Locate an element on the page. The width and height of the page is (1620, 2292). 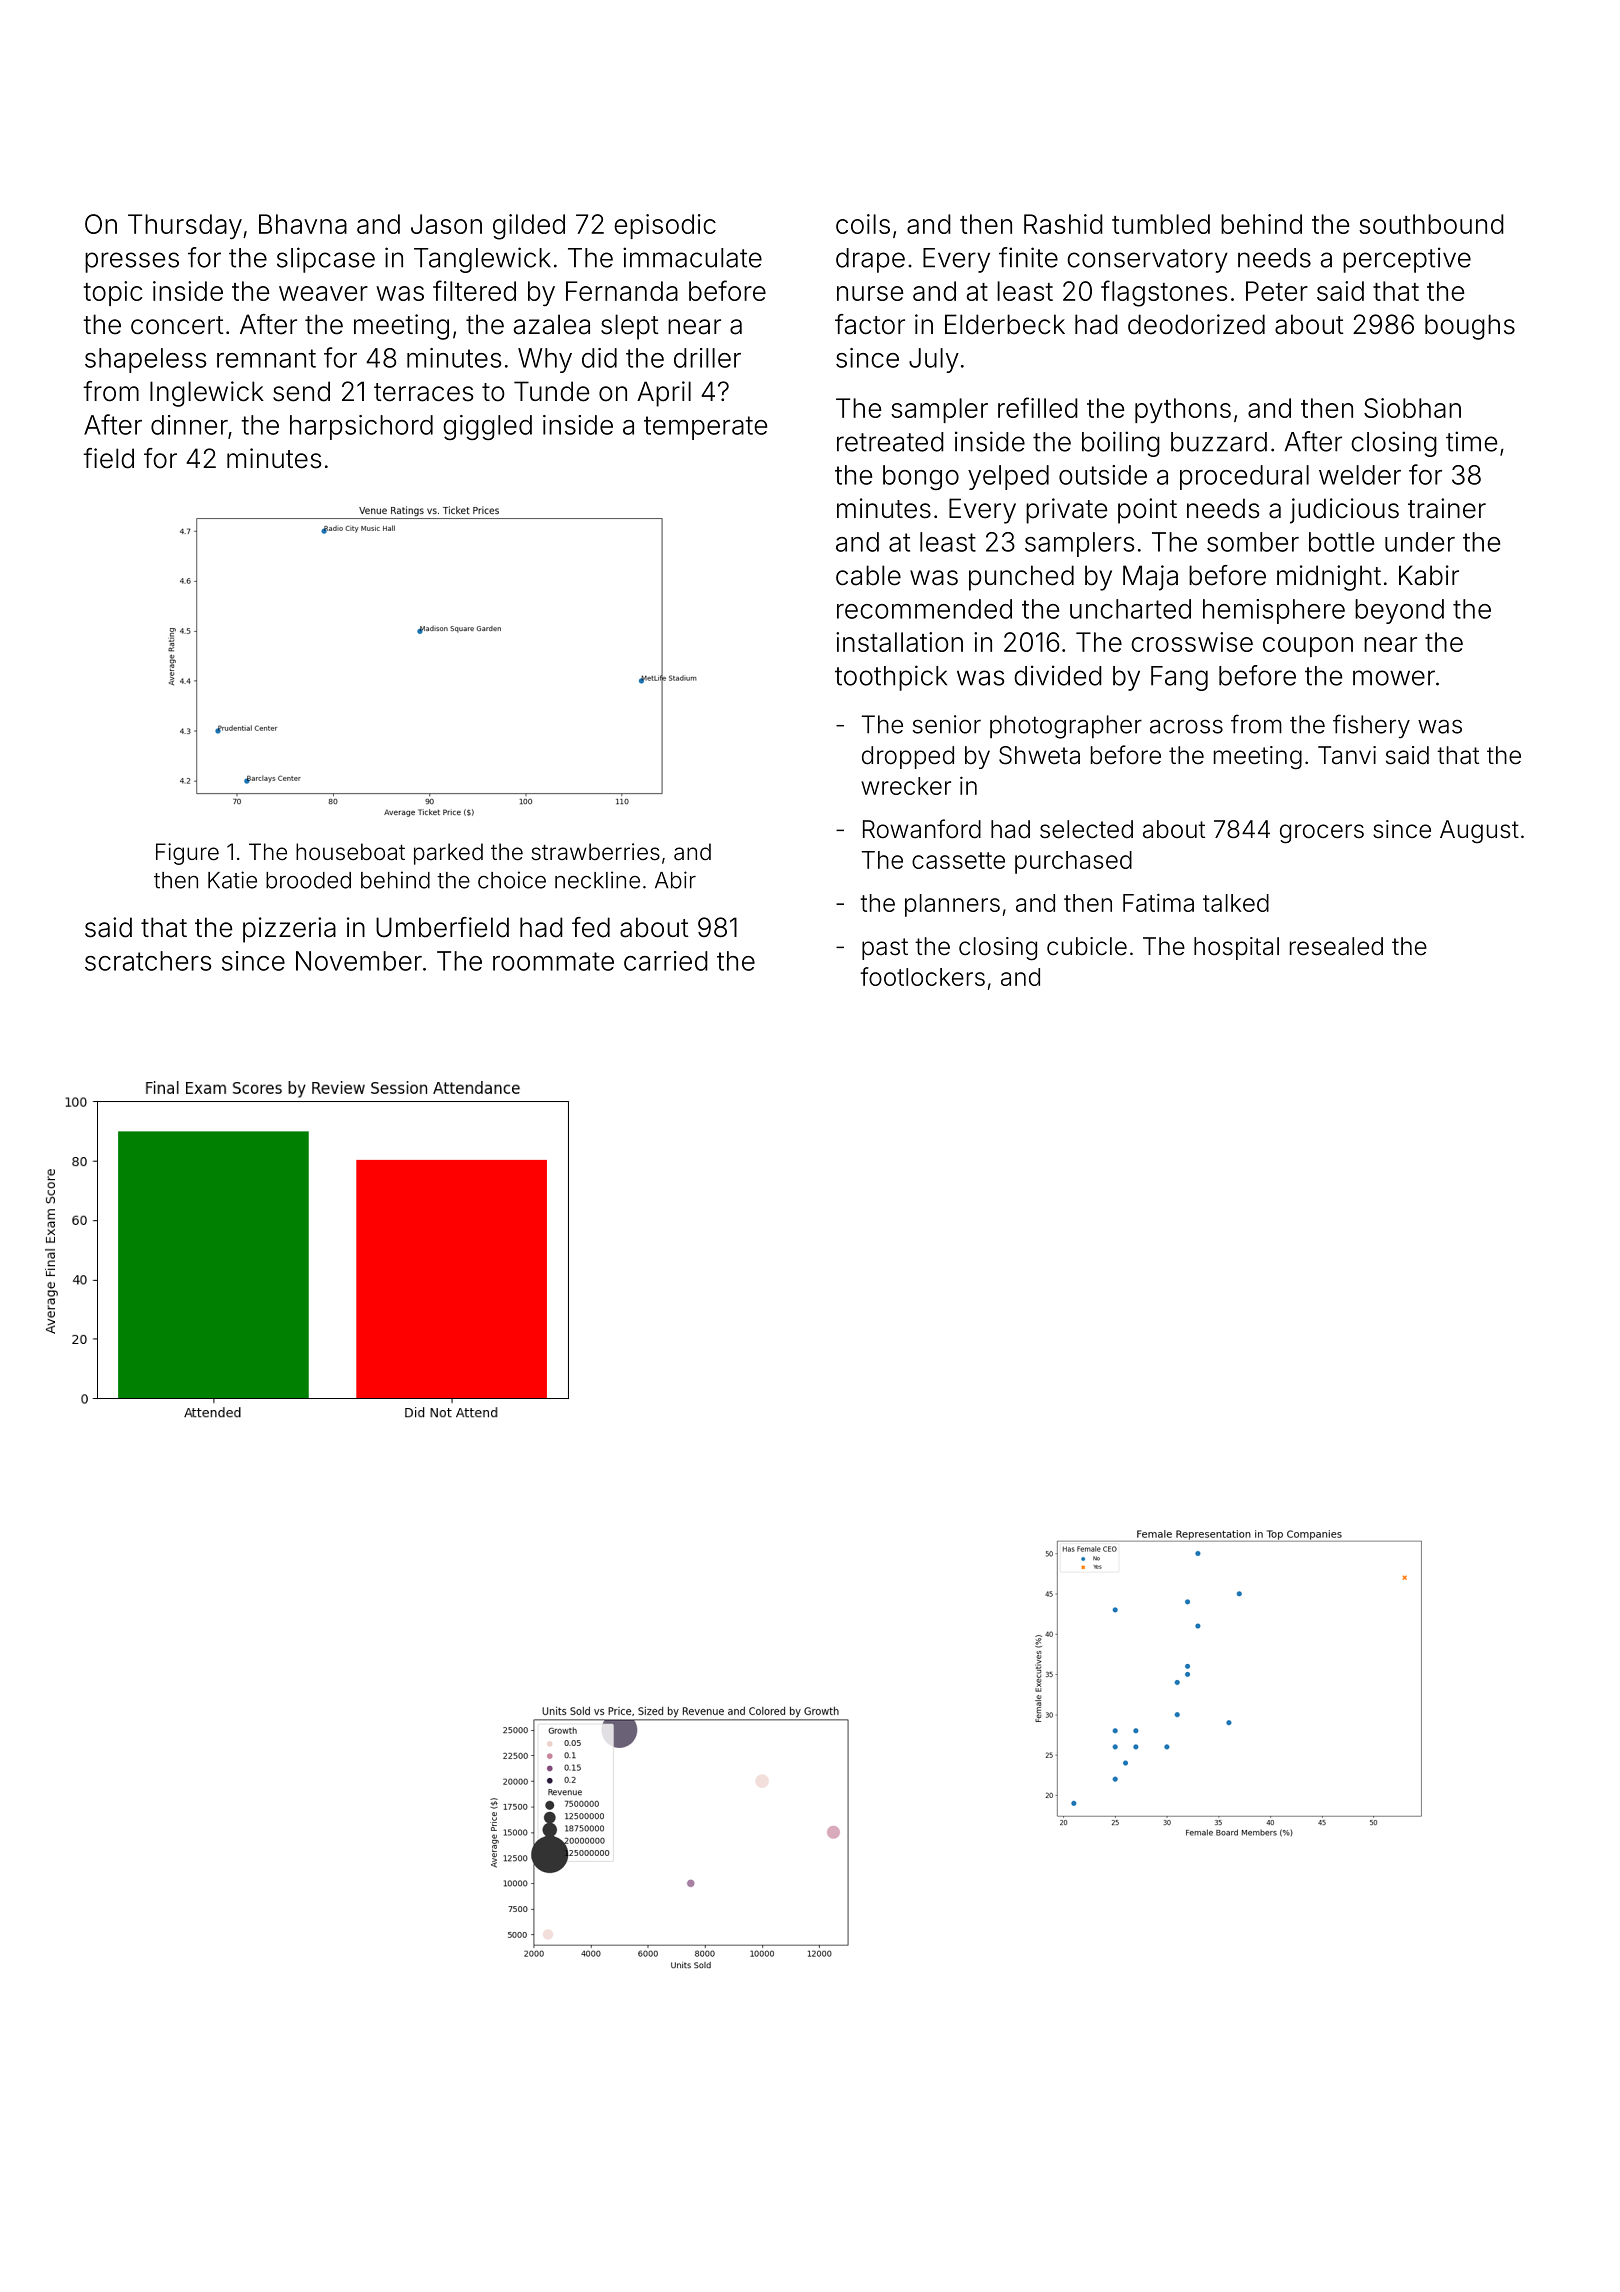
weaver is located at coordinates (323, 293).
